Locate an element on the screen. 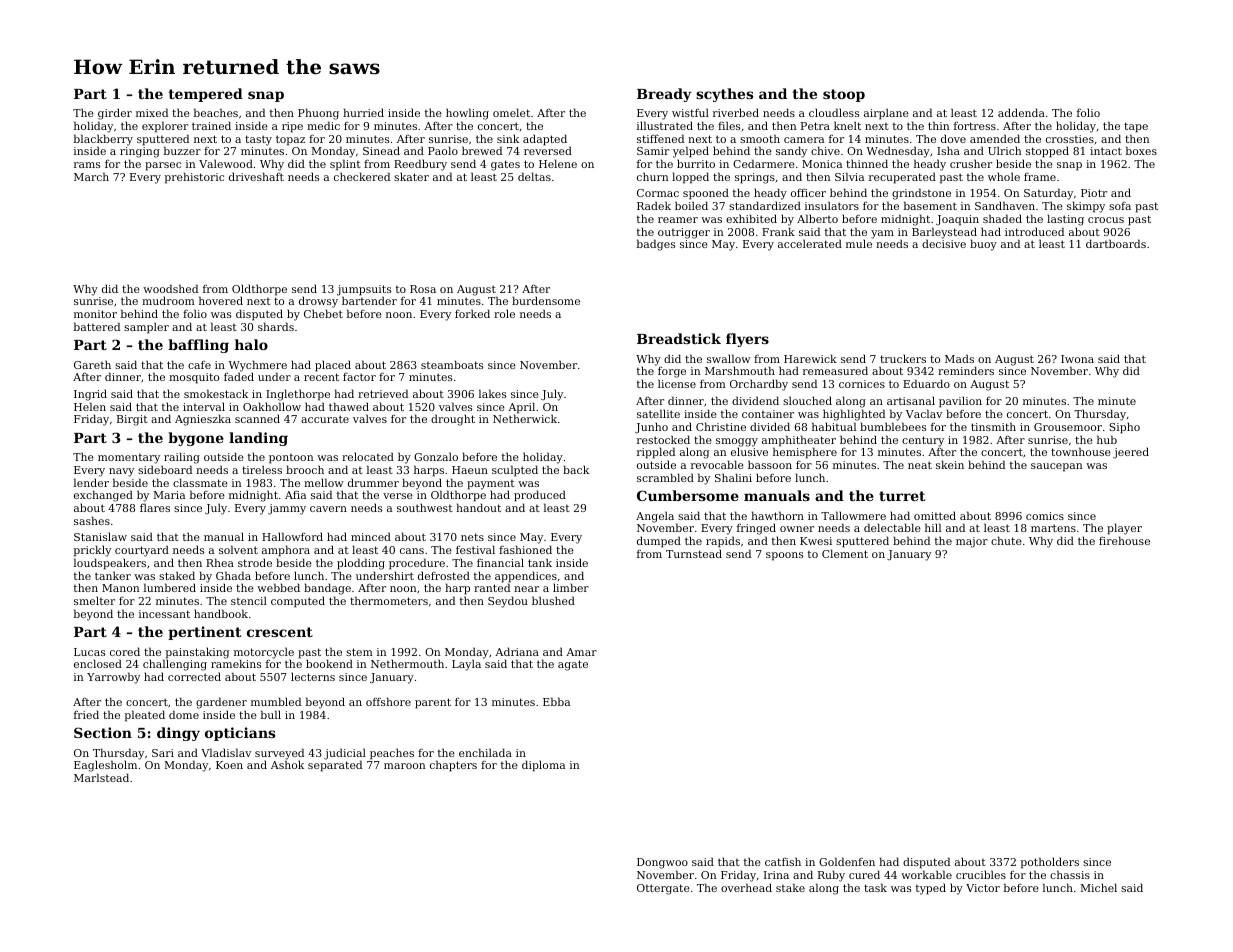  Silvia is located at coordinates (849, 176).
